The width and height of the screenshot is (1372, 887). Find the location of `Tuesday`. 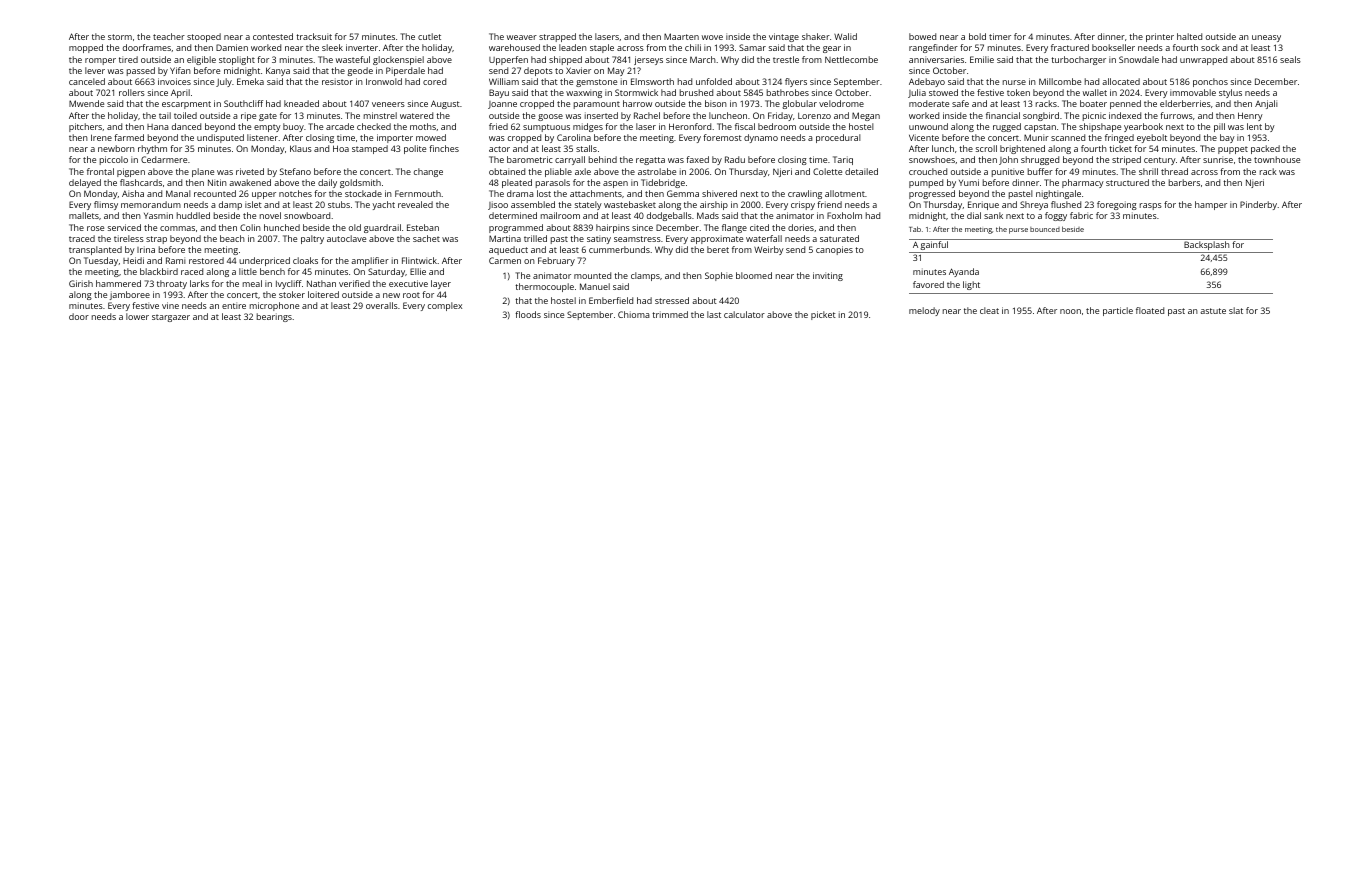

Tuesday is located at coordinates (101, 261).
